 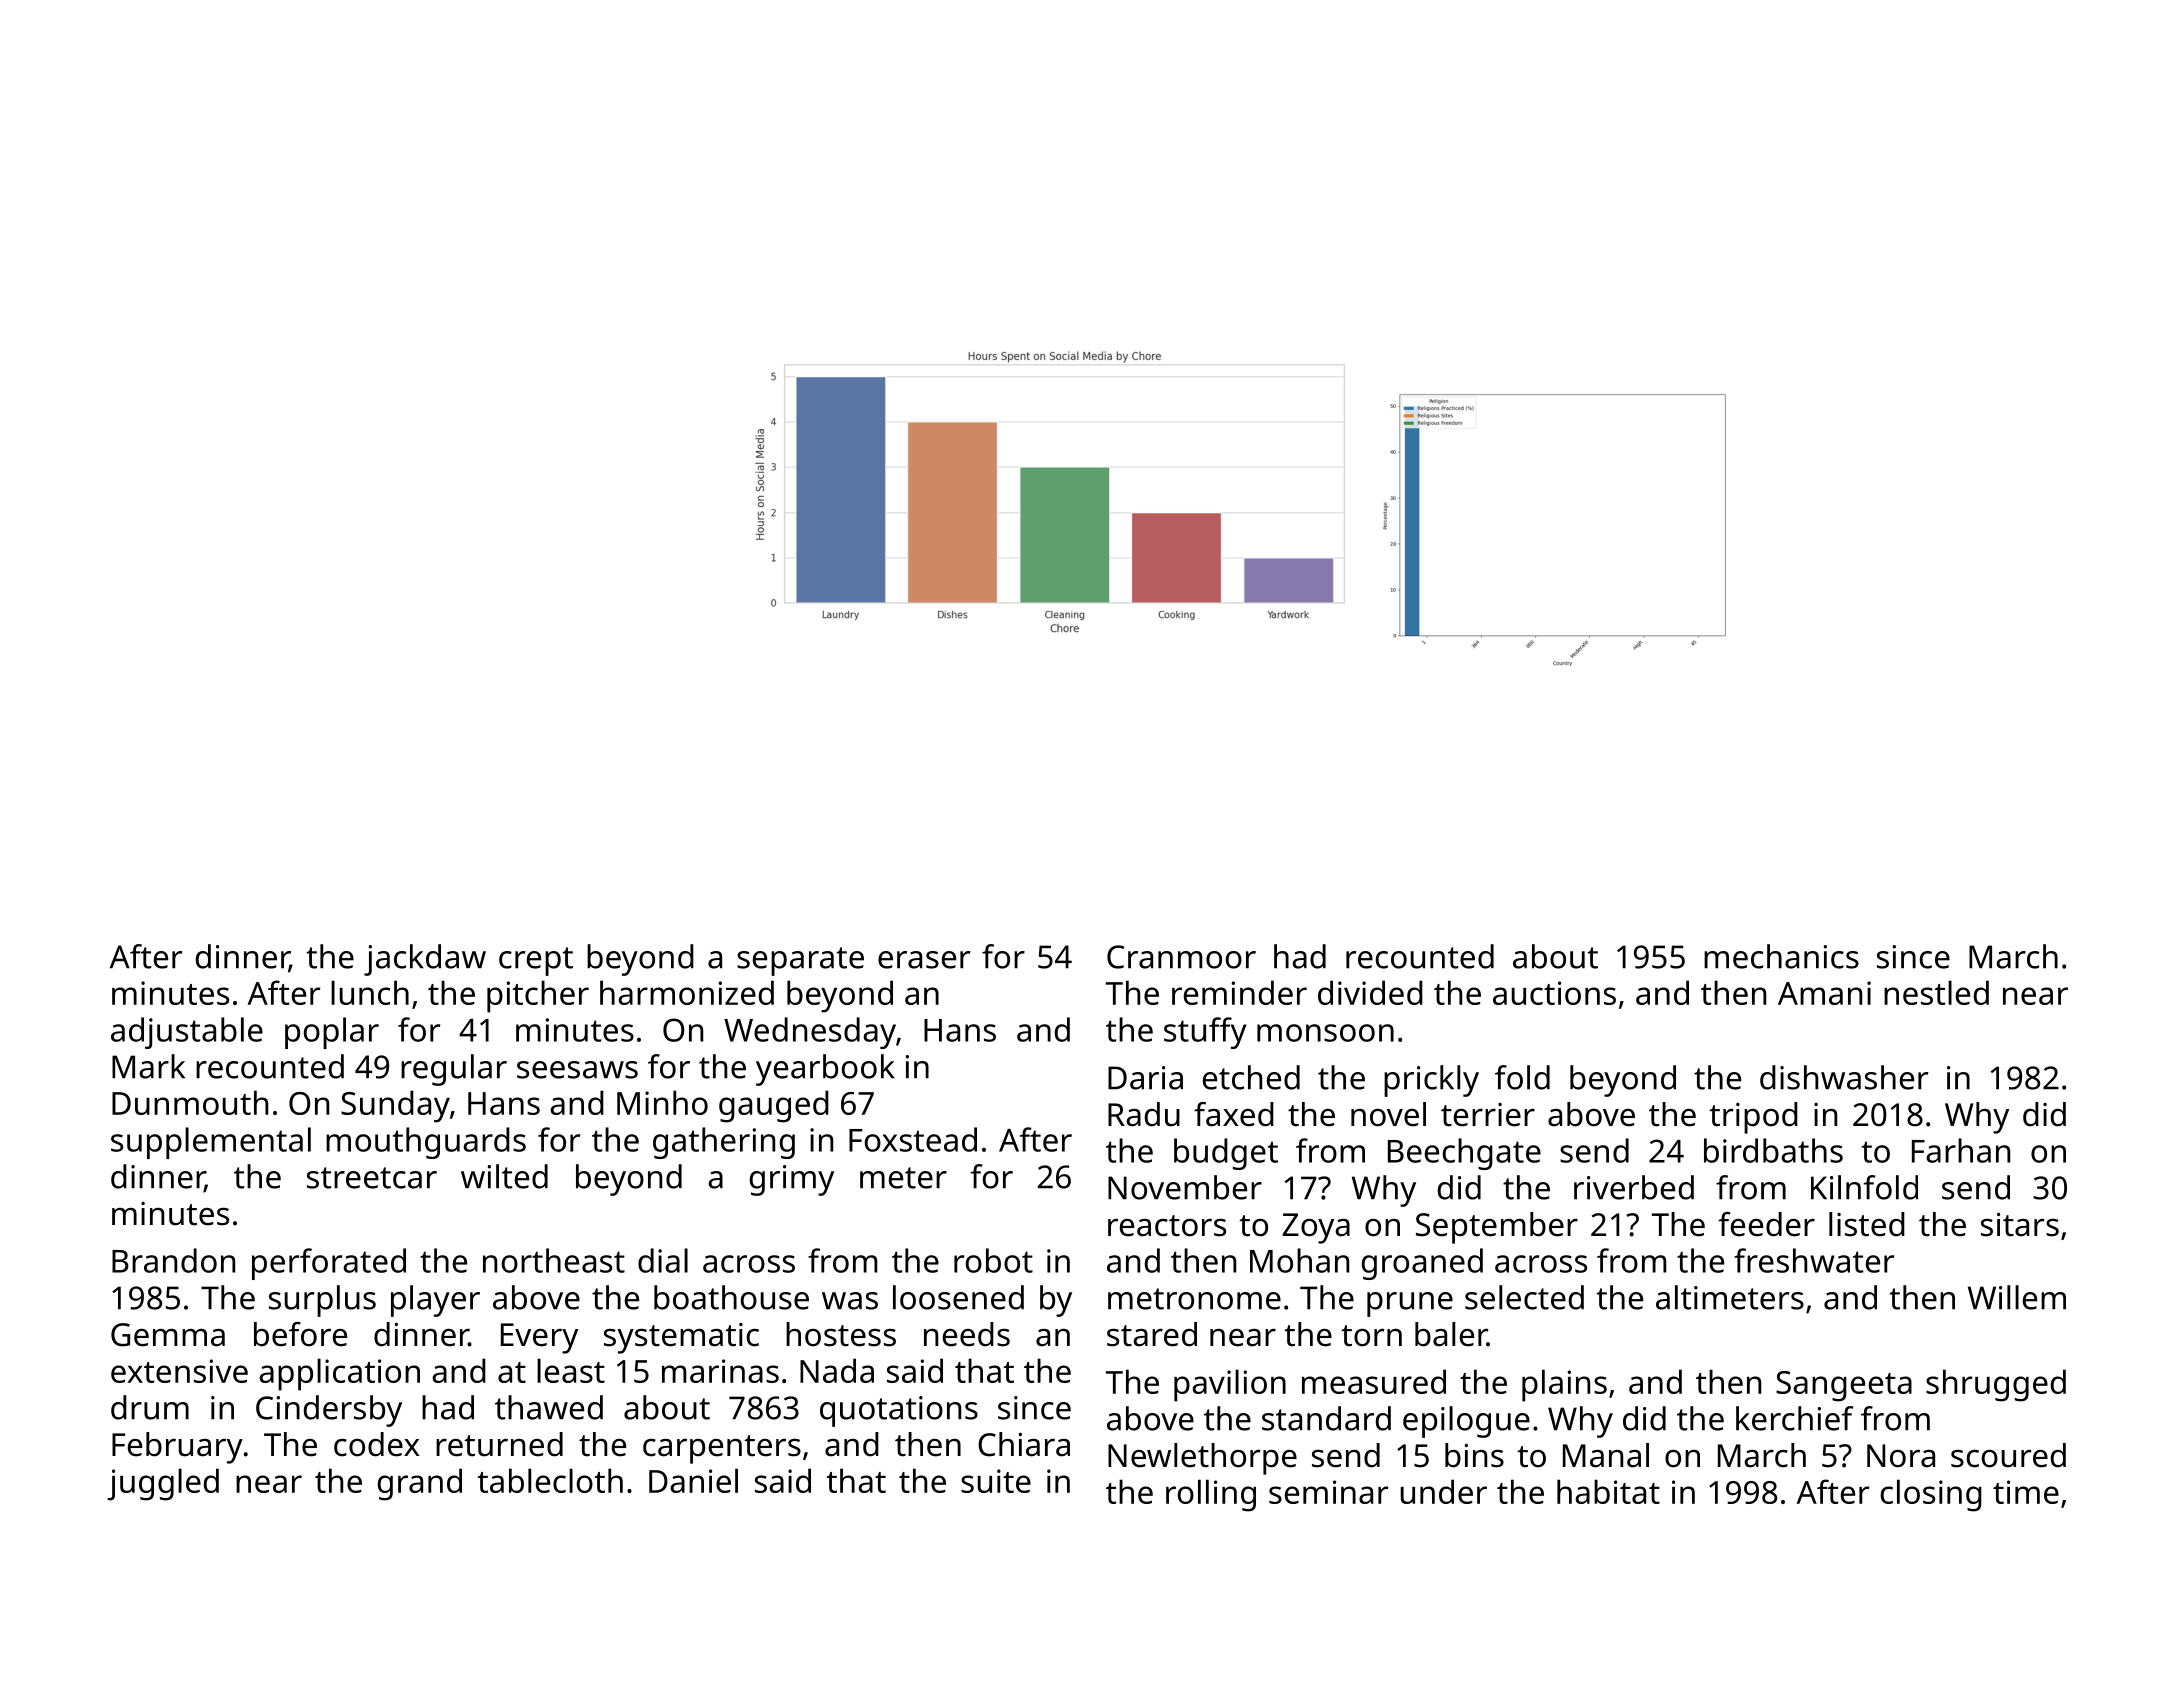 I want to click on riverbed, so click(x=1634, y=1187).
